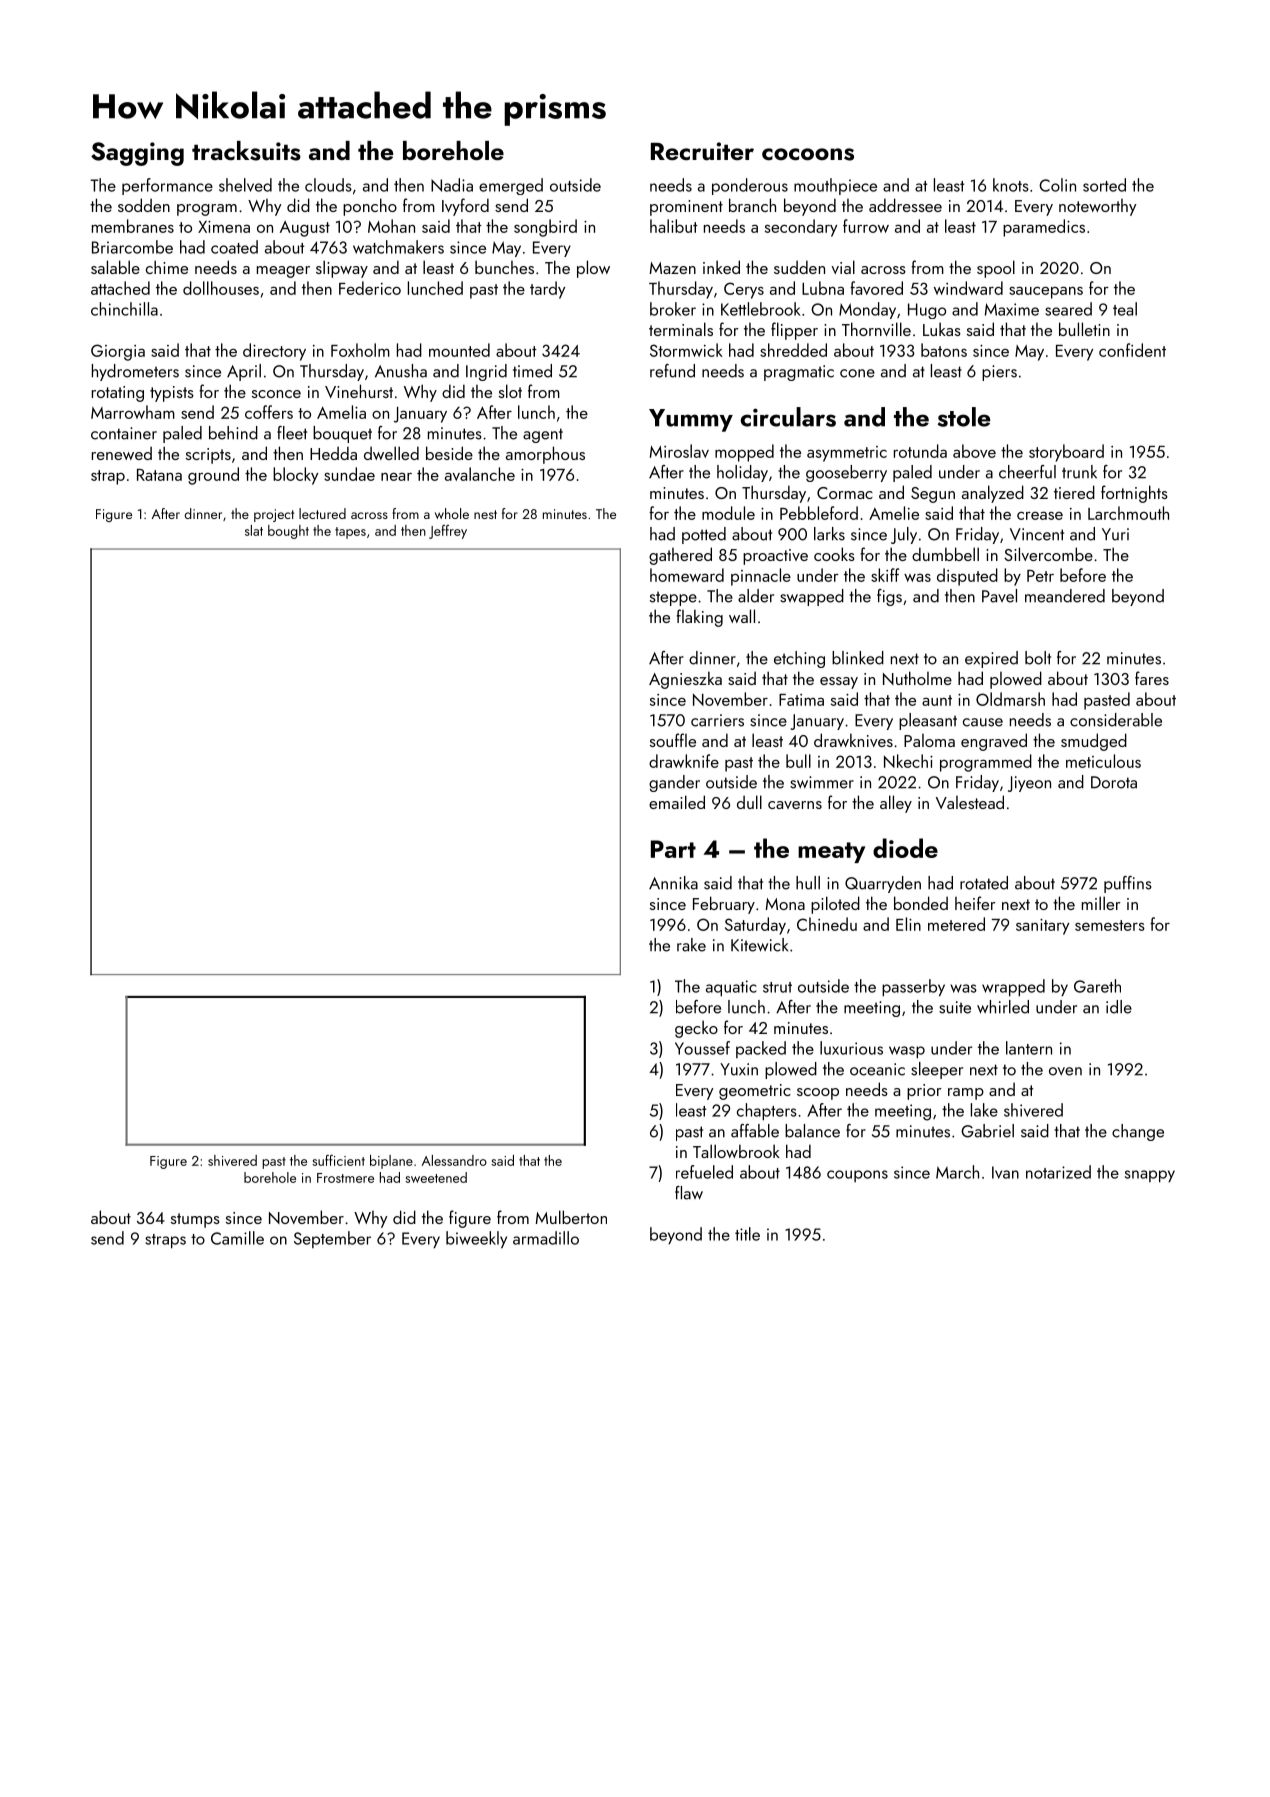 This screenshot has width=1270, height=1797. What do you see at coordinates (750, 186) in the screenshot?
I see `ponderous` at bounding box center [750, 186].
